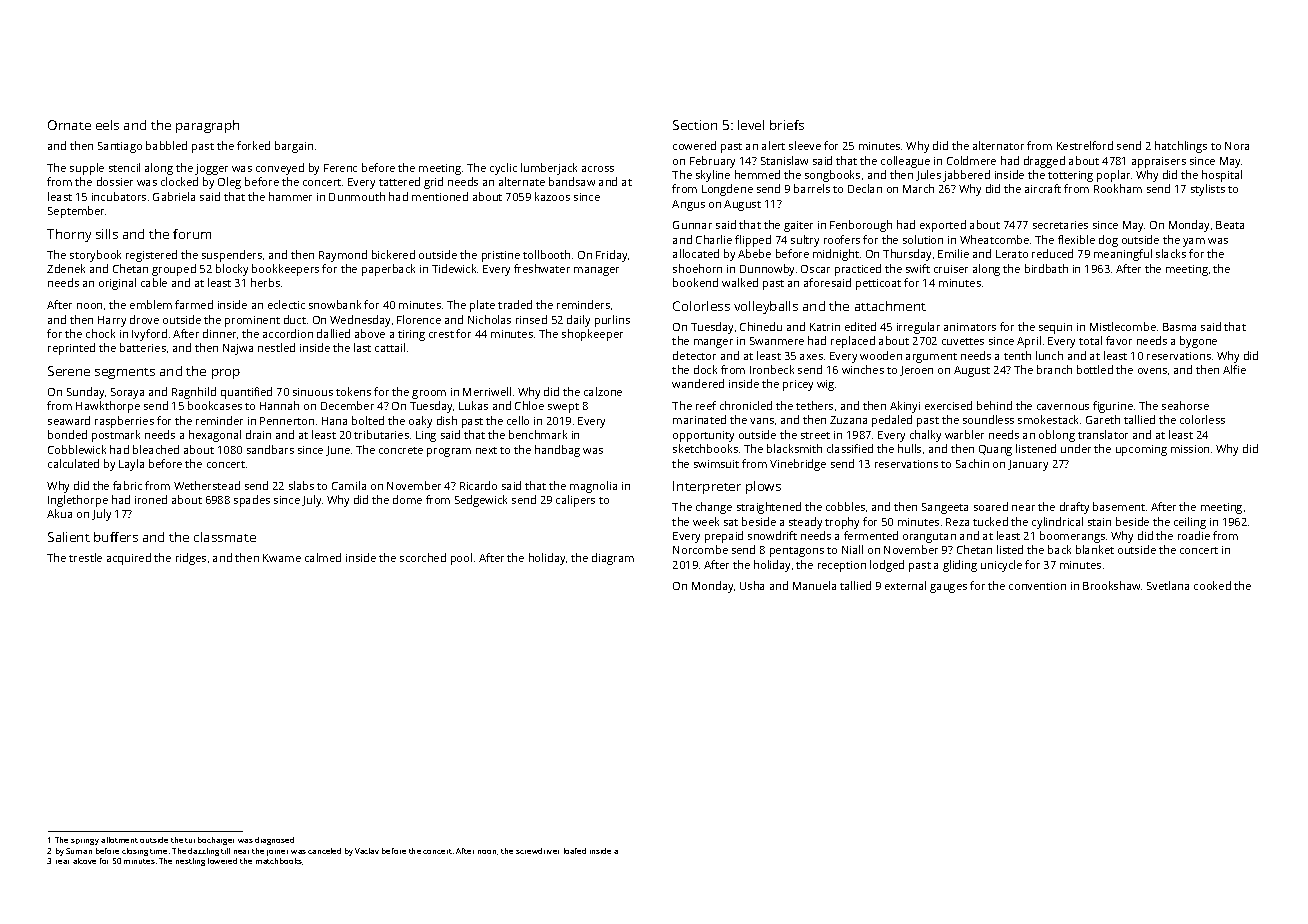 The height and width of the document is (924, 1308). Describe the element at coordinates (461, 559) in the document. I see `pool` at that location.
